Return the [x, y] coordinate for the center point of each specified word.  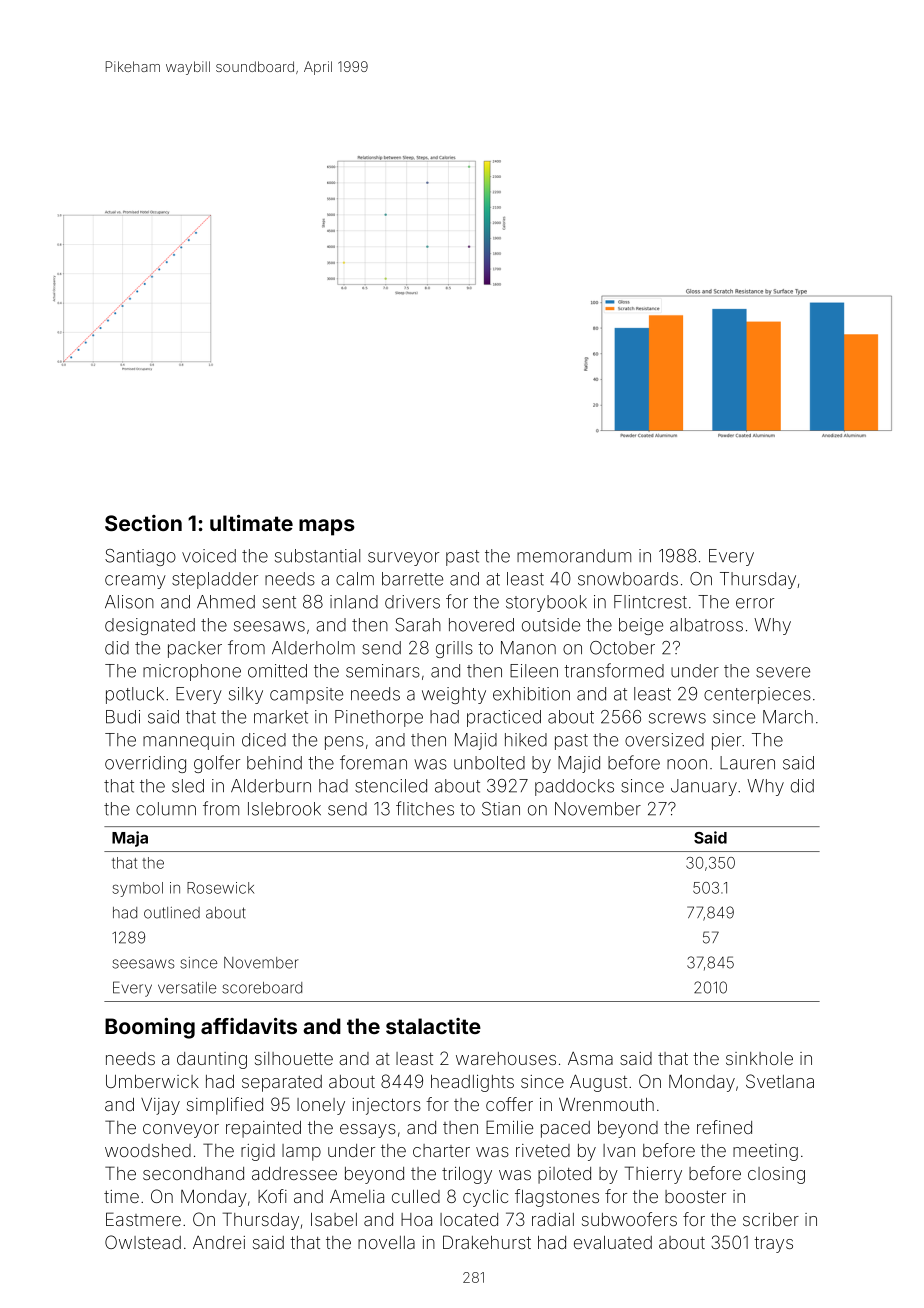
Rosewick [220, 888]
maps [327, 527]
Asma [590, 1058]
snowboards [628, 579]
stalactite [433, 1026]
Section [143, 523]
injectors [387, 1106]
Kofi [272, 1196]
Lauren [747, 763]
